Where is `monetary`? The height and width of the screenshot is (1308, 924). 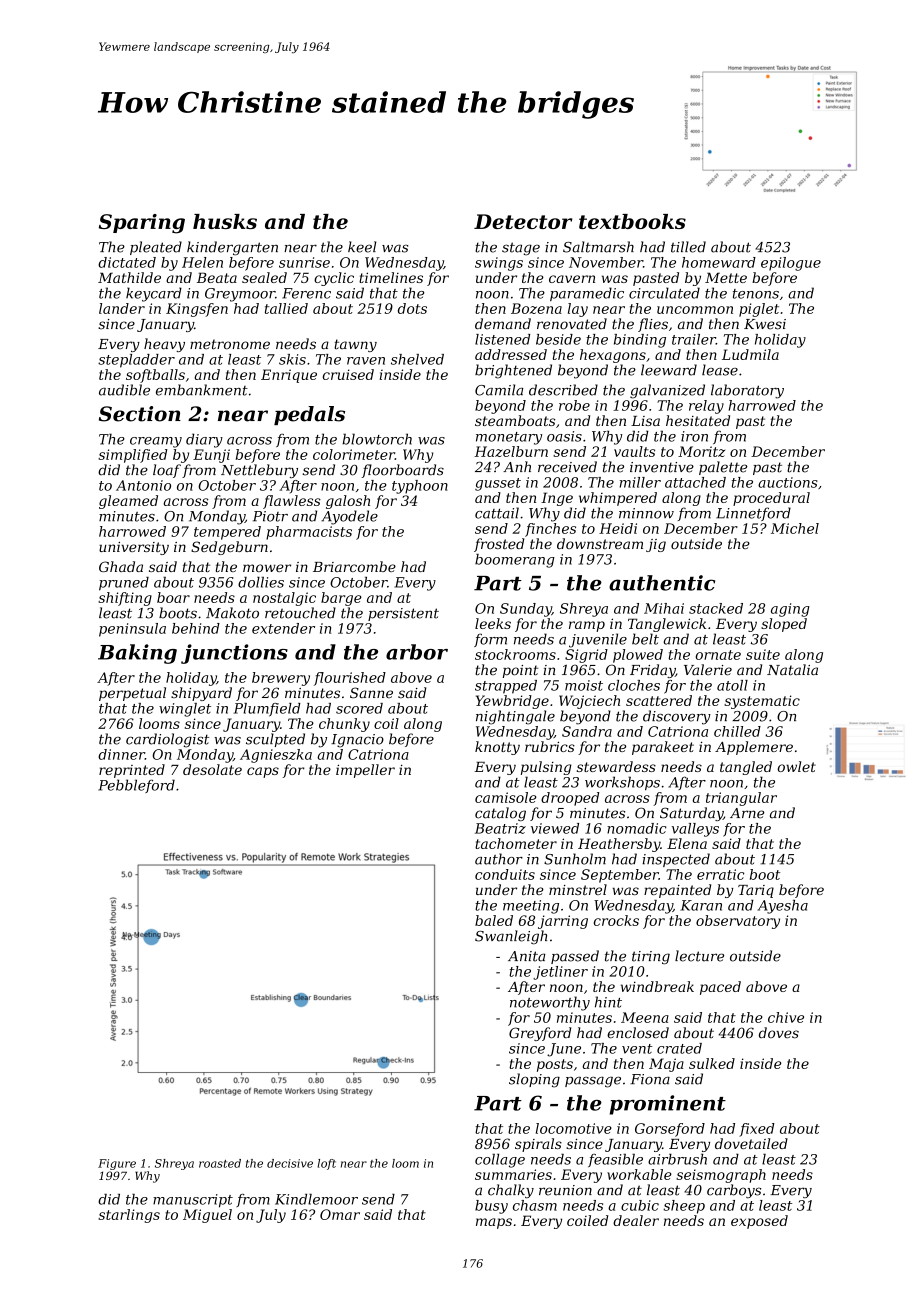
monetary is located at coordinates (509, 438).
